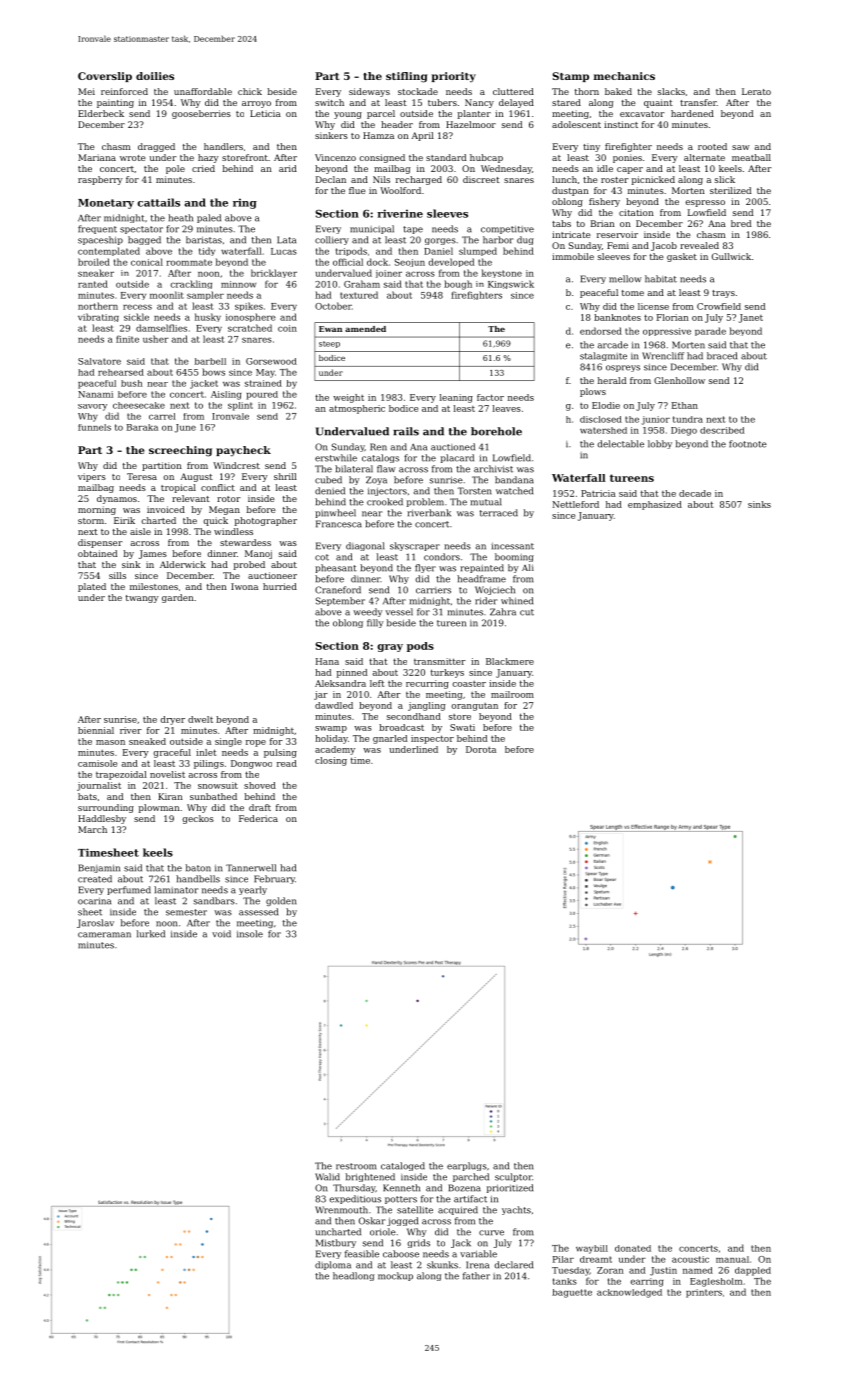 Image resolution: width=849 pixels, height=1400 pixels. I want to click on doilies, so click(155, 76).
